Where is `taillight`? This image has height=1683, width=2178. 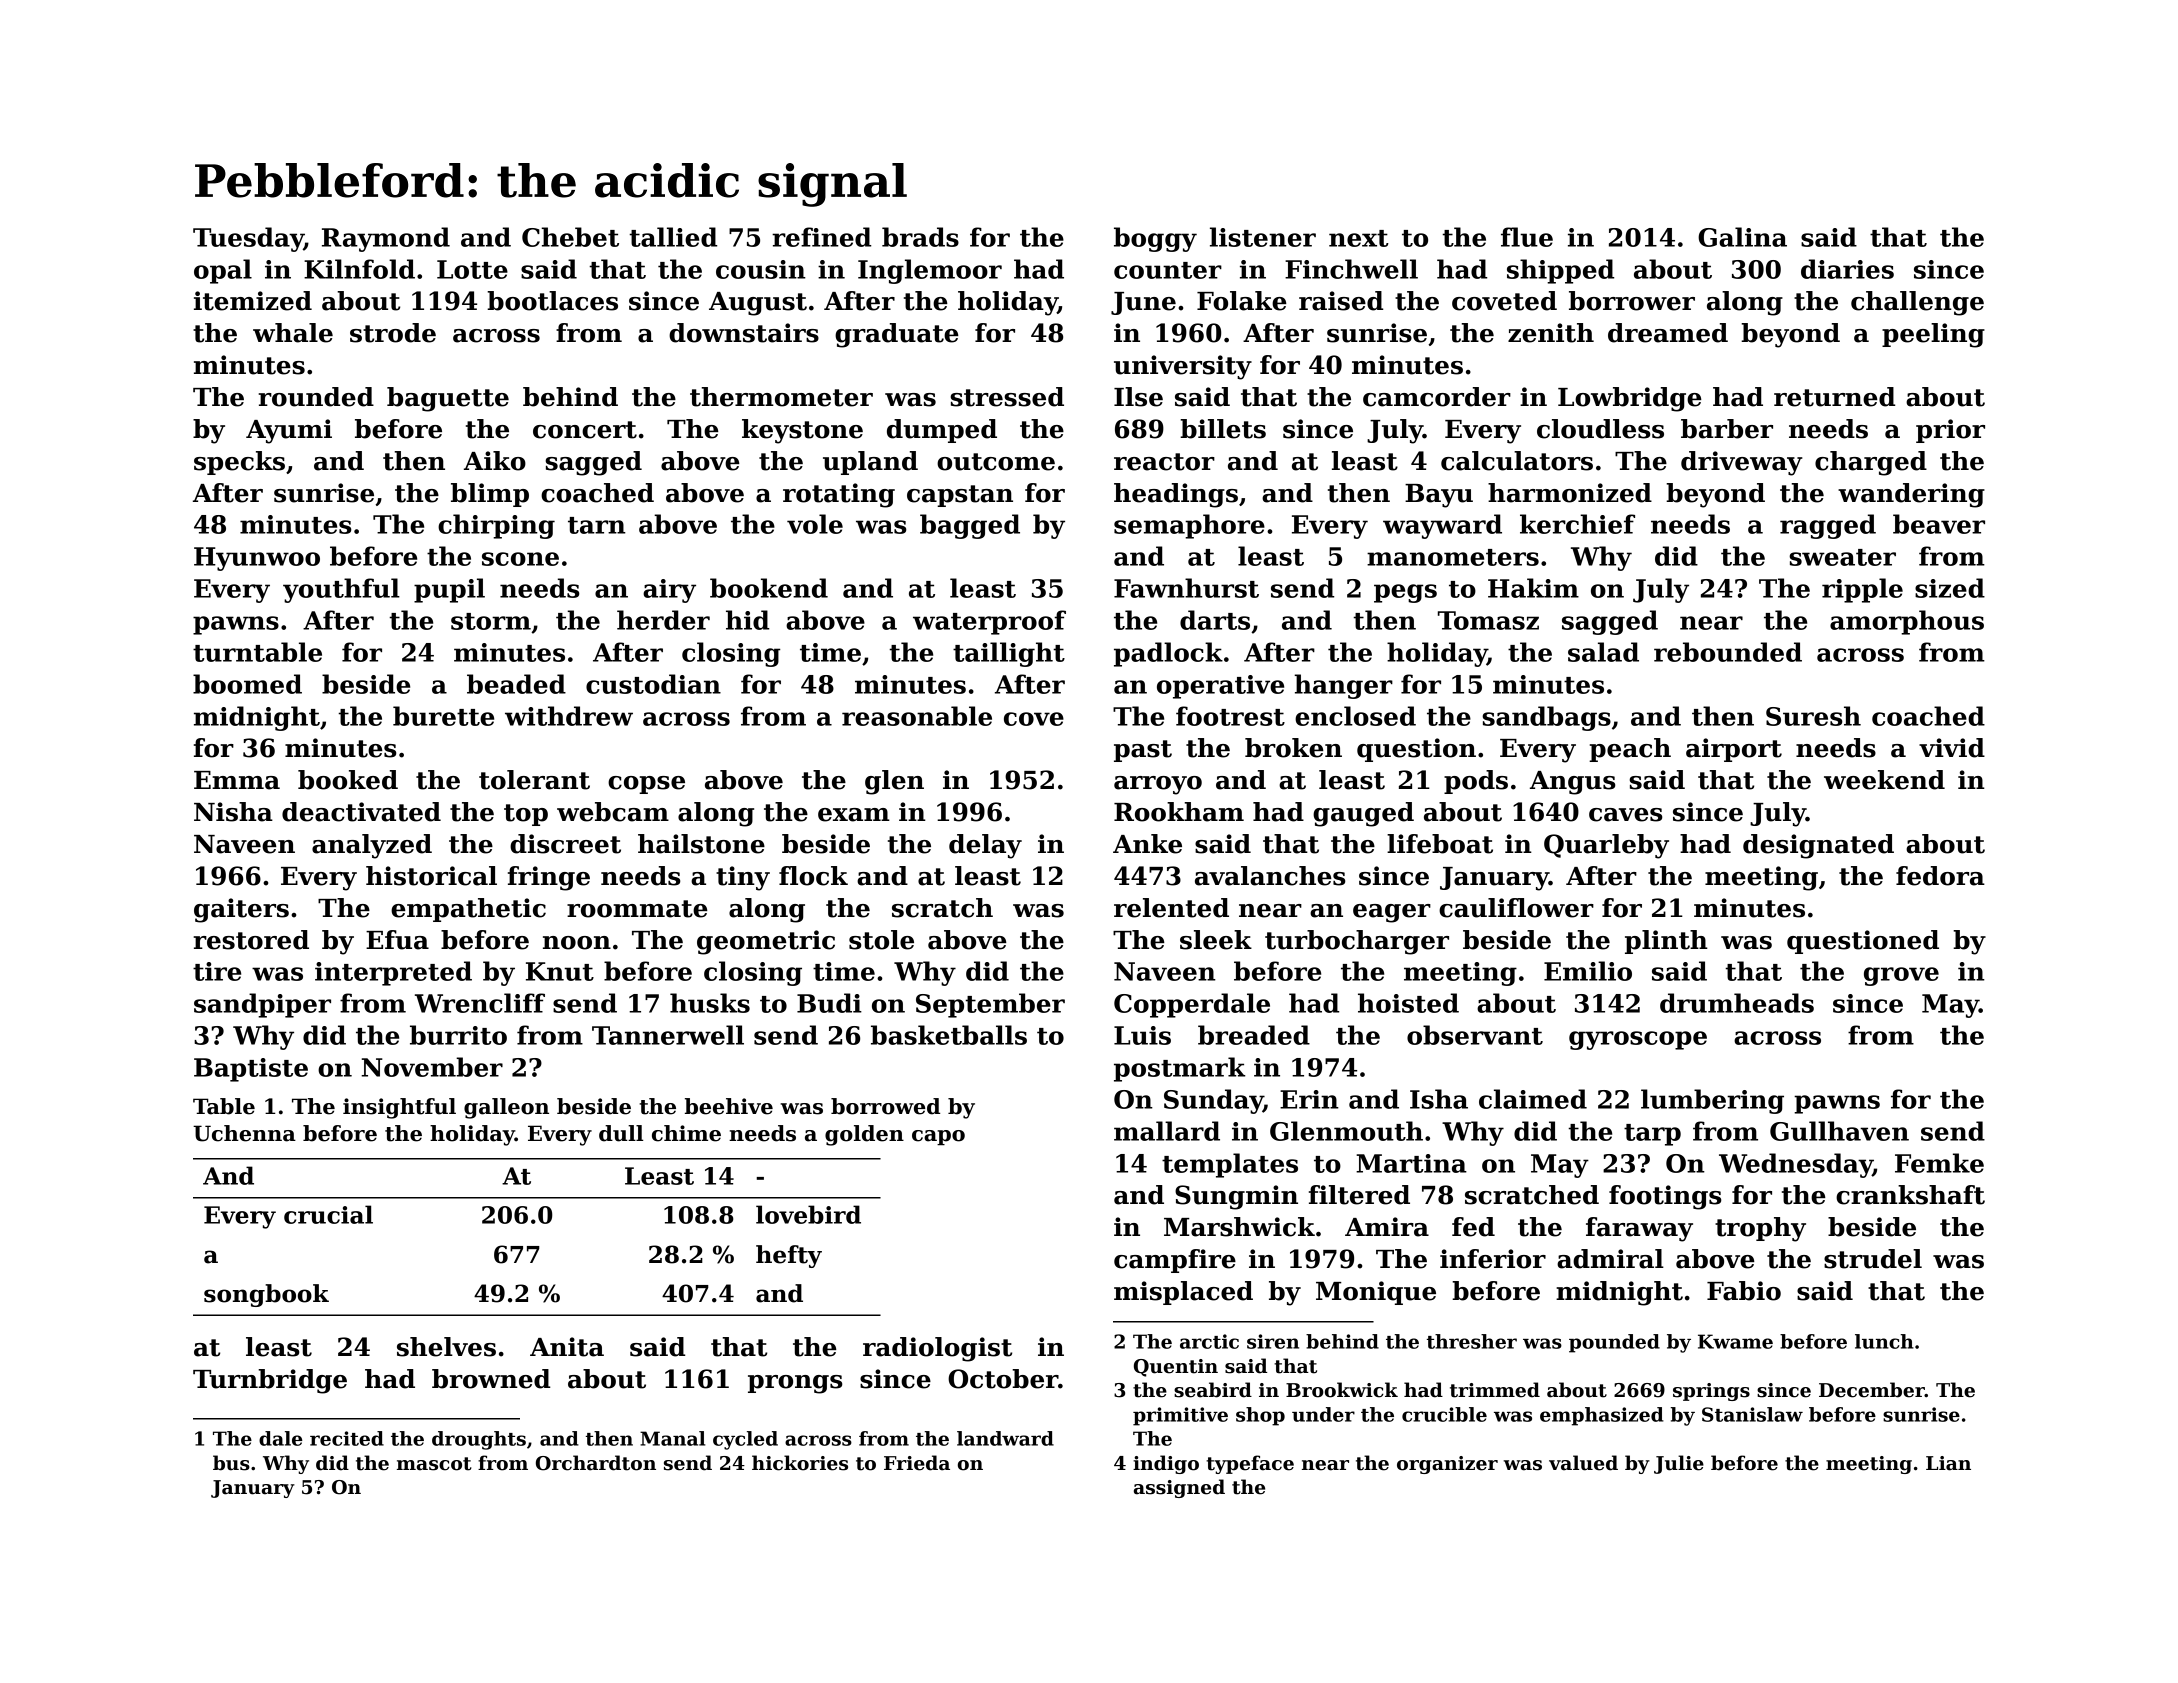 taillight is located at coordinates (1009, 654).
